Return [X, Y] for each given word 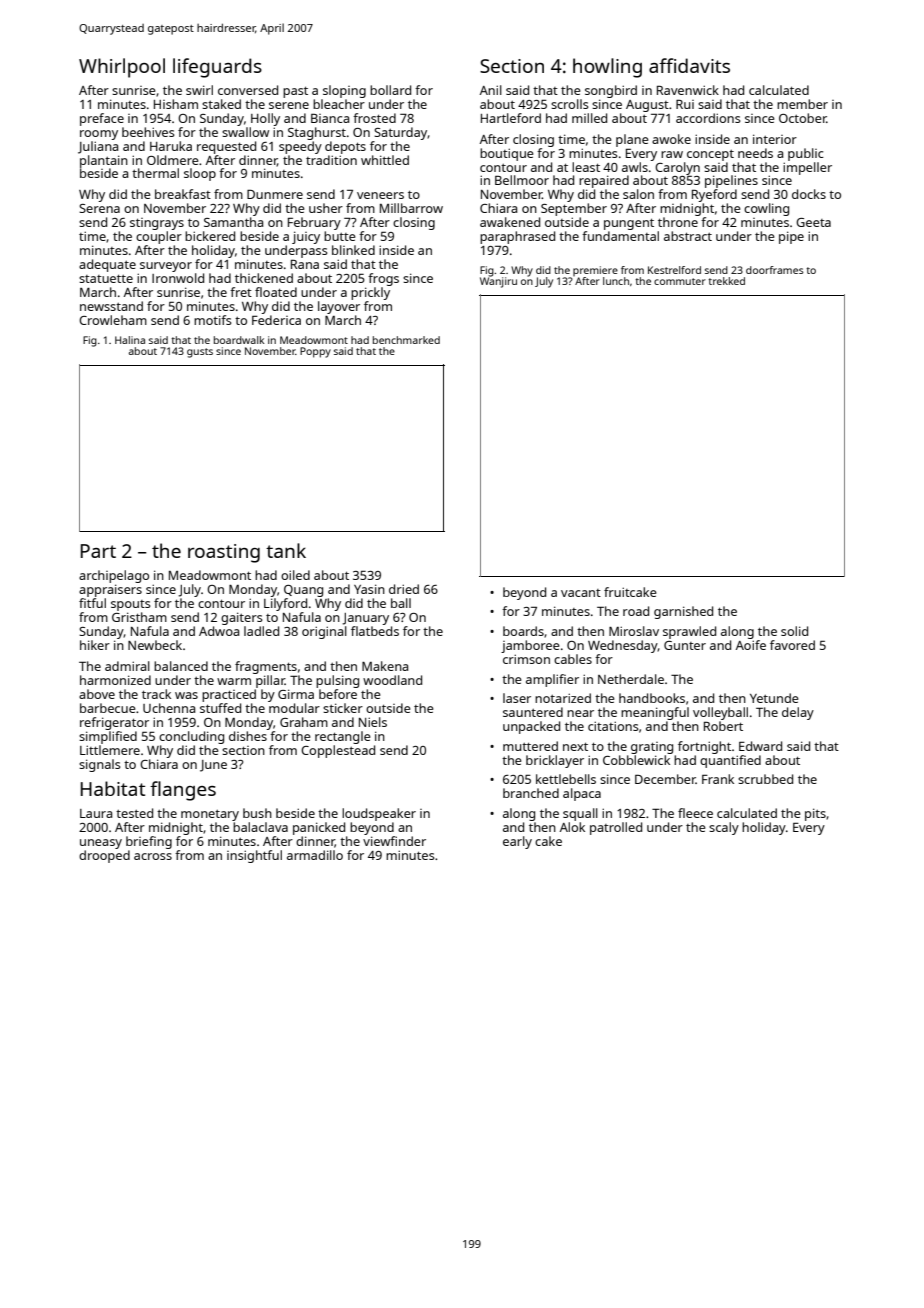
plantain [104, 161]
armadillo [315, 855]
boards [523, 631]
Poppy [315, 352]
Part [98, 551]
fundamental [620, 236]
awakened [510, 222]
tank [286, 550]
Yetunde [774, 698]
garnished [683, 612]
